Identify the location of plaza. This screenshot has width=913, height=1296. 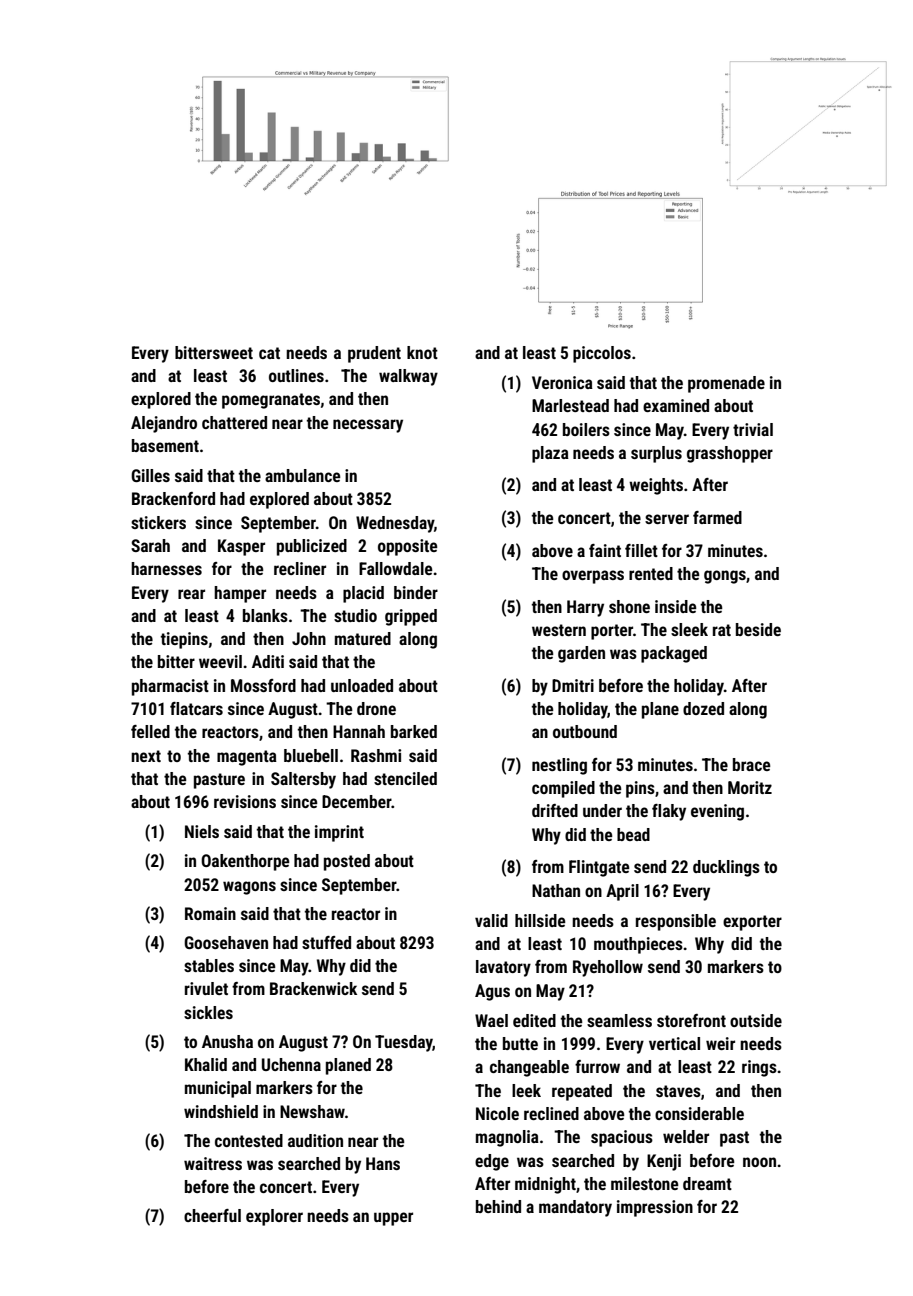
(550, 454).
